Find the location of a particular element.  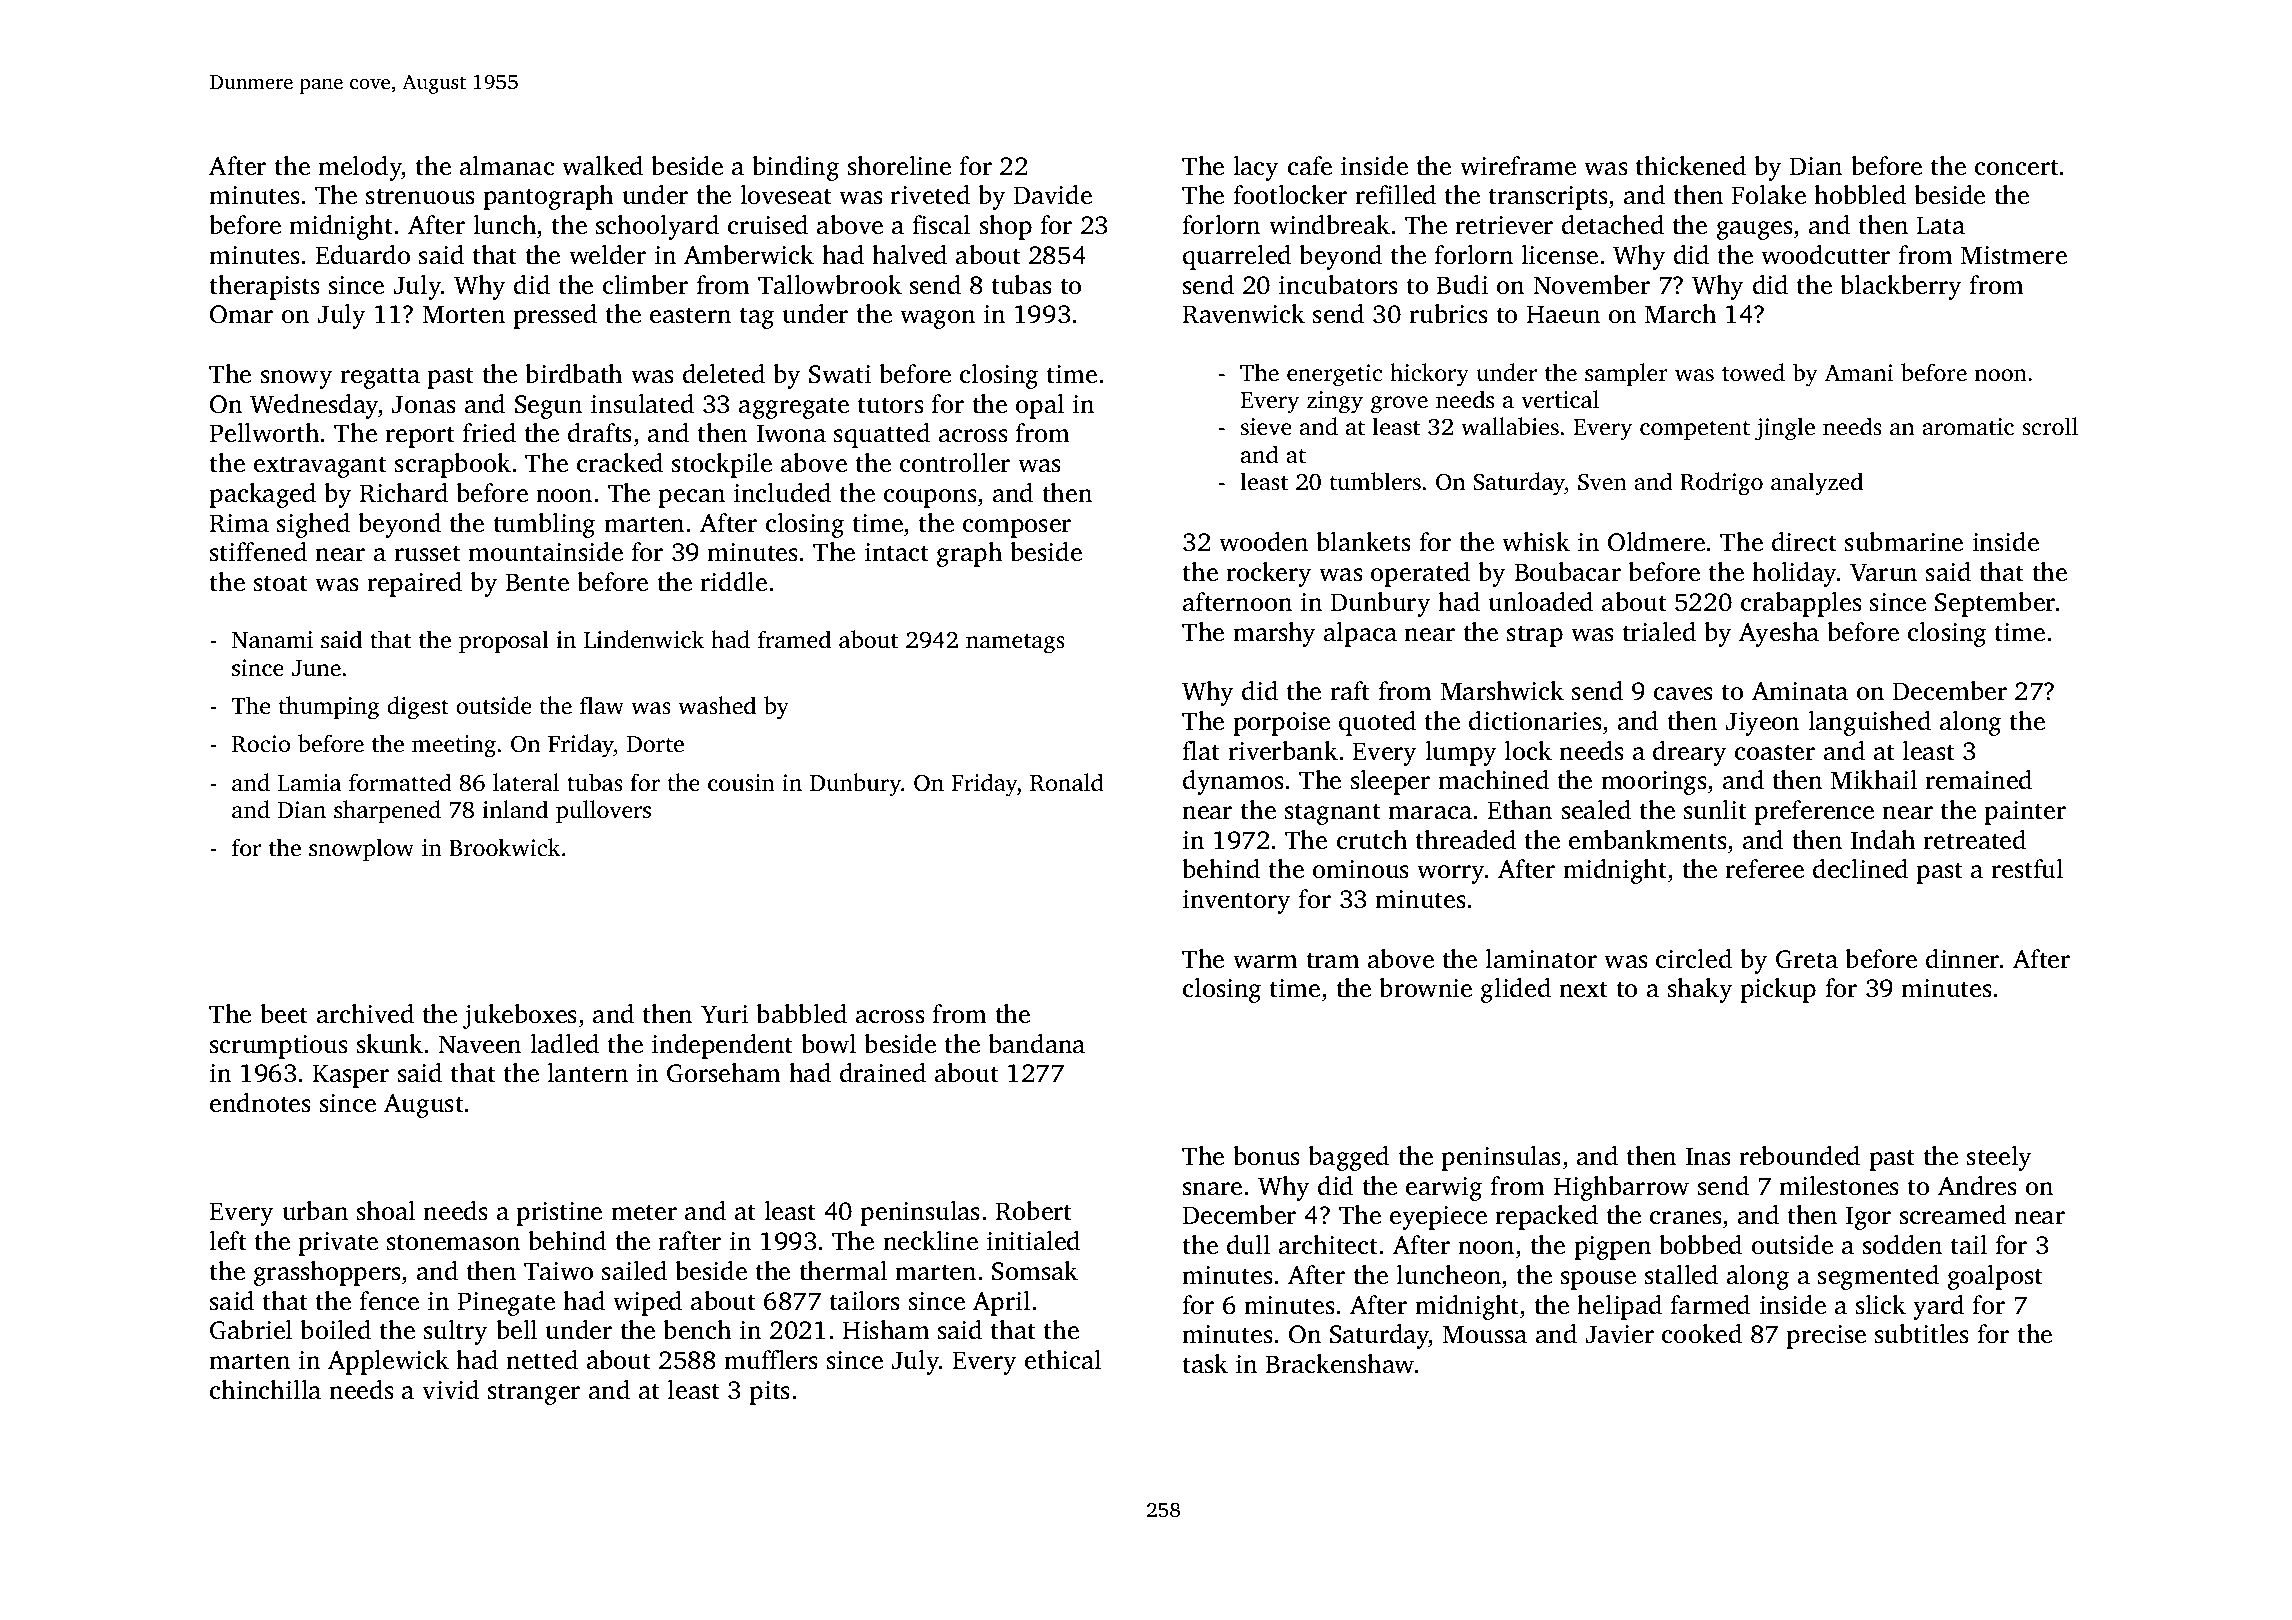

pits is located at coordinates (769, 1393).
